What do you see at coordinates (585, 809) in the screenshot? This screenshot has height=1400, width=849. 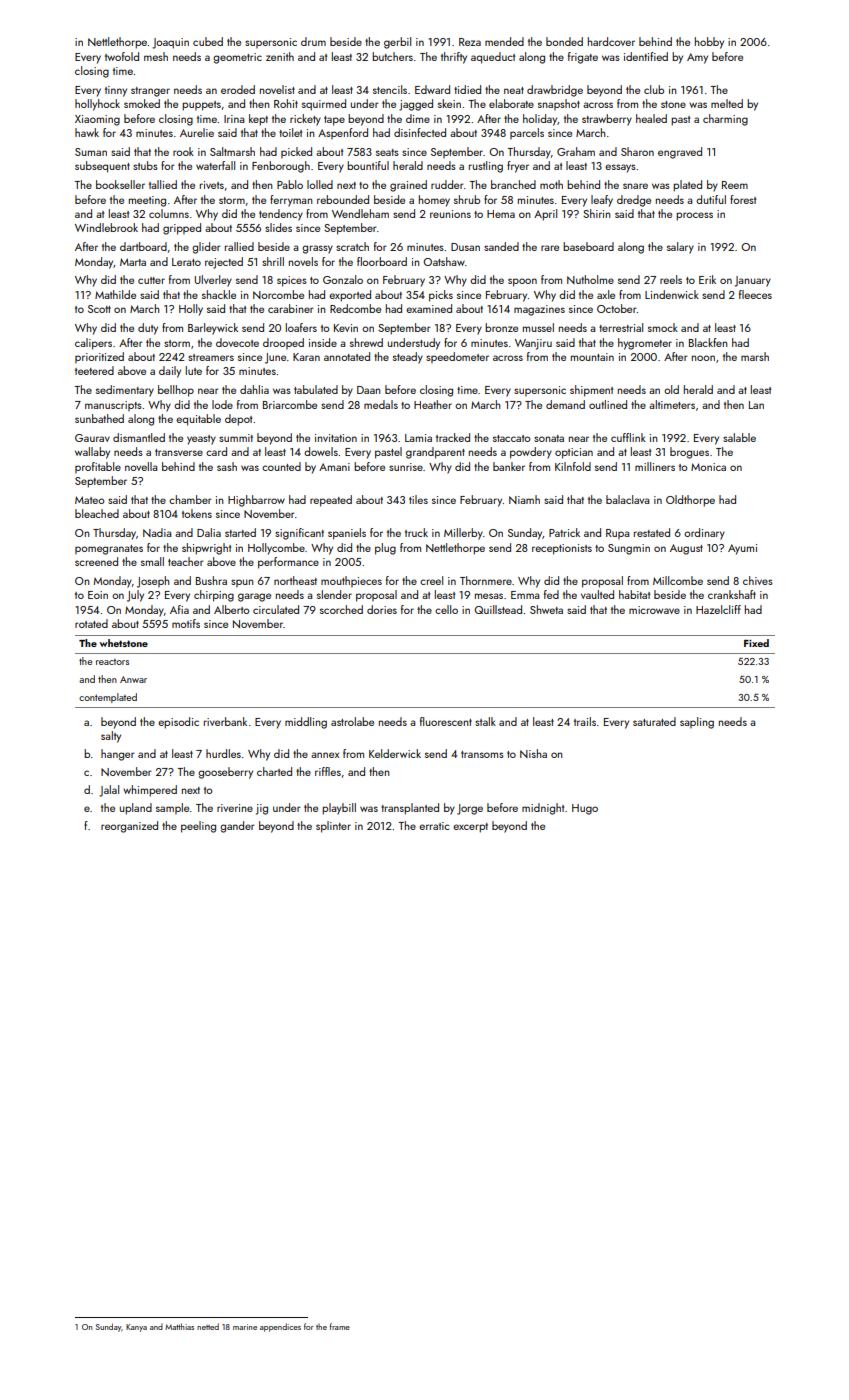 I see `Hugo` at bounding box center [585, 809].
